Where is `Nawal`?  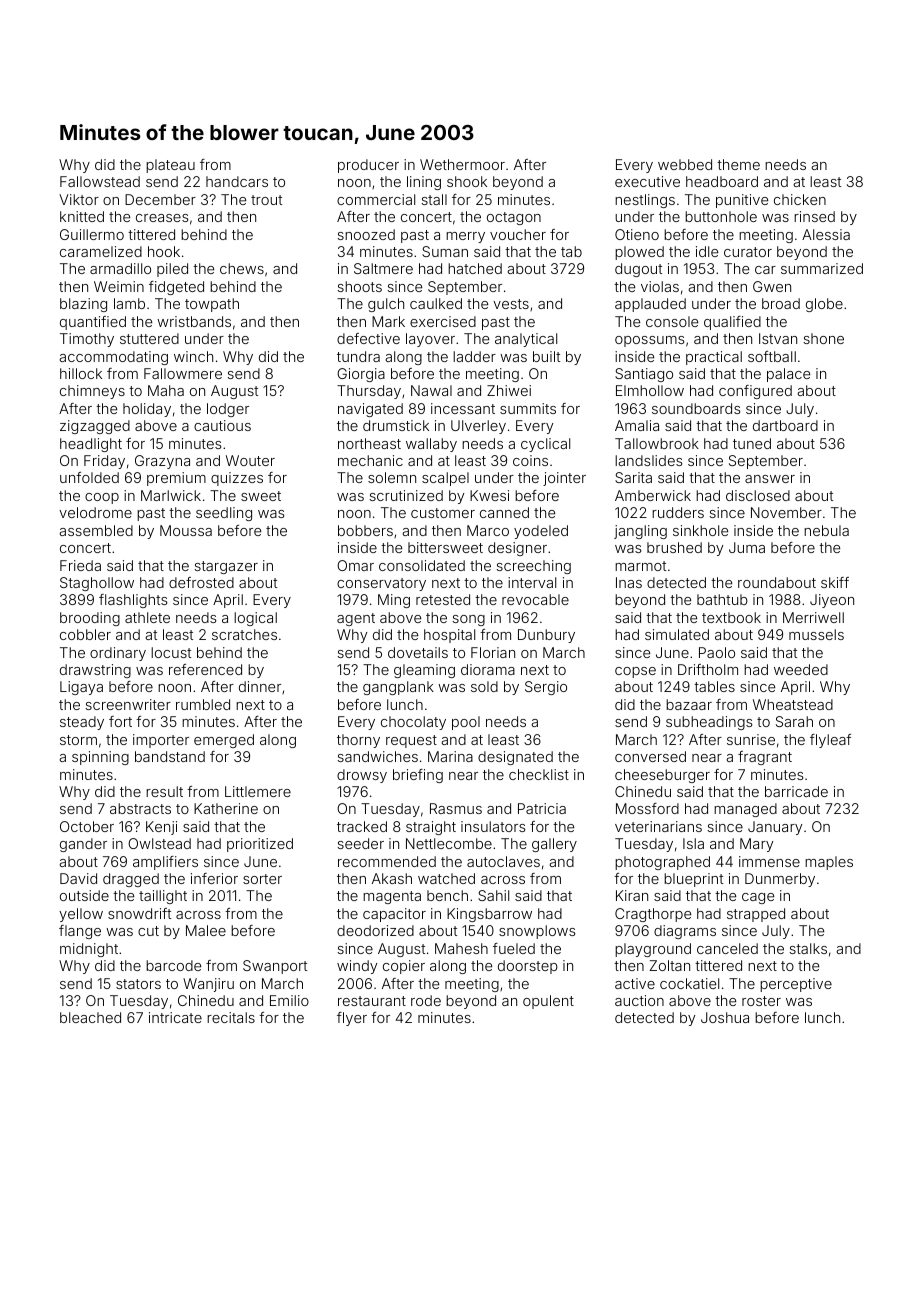
Nawal is located at coordinates (431, 390).
